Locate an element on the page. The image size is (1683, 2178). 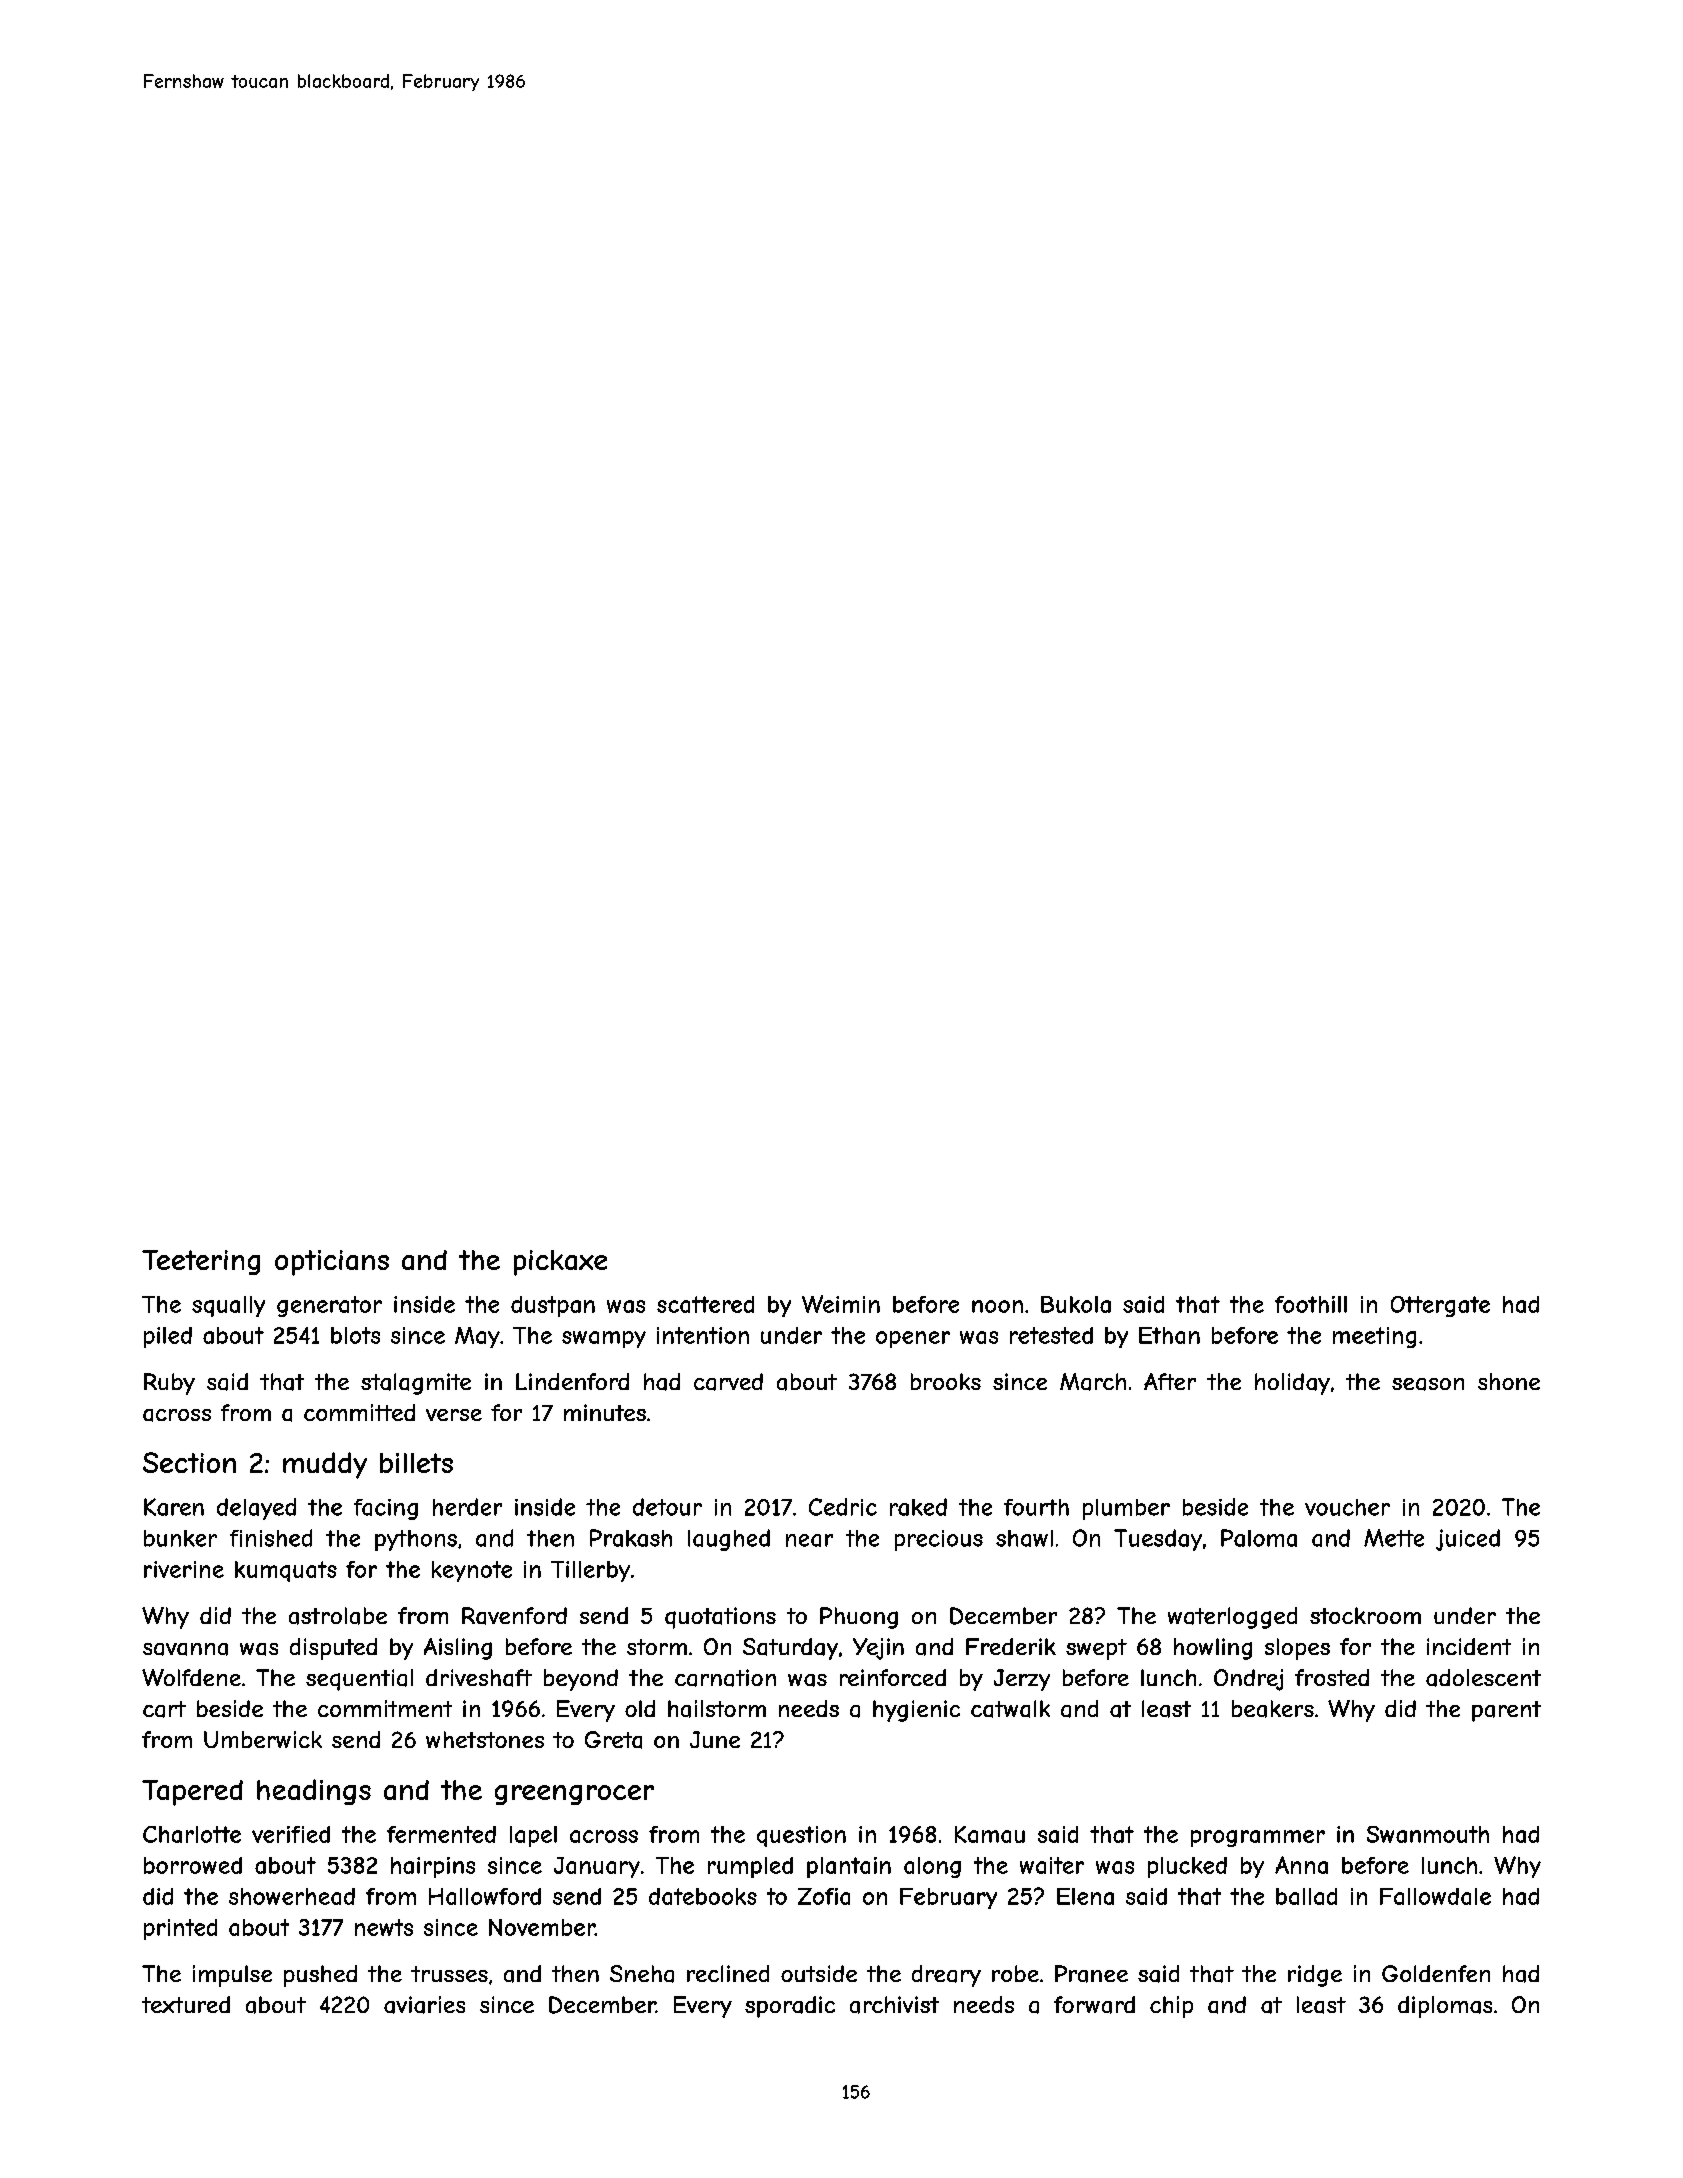
textured is located at coordinates (186, 2004).
